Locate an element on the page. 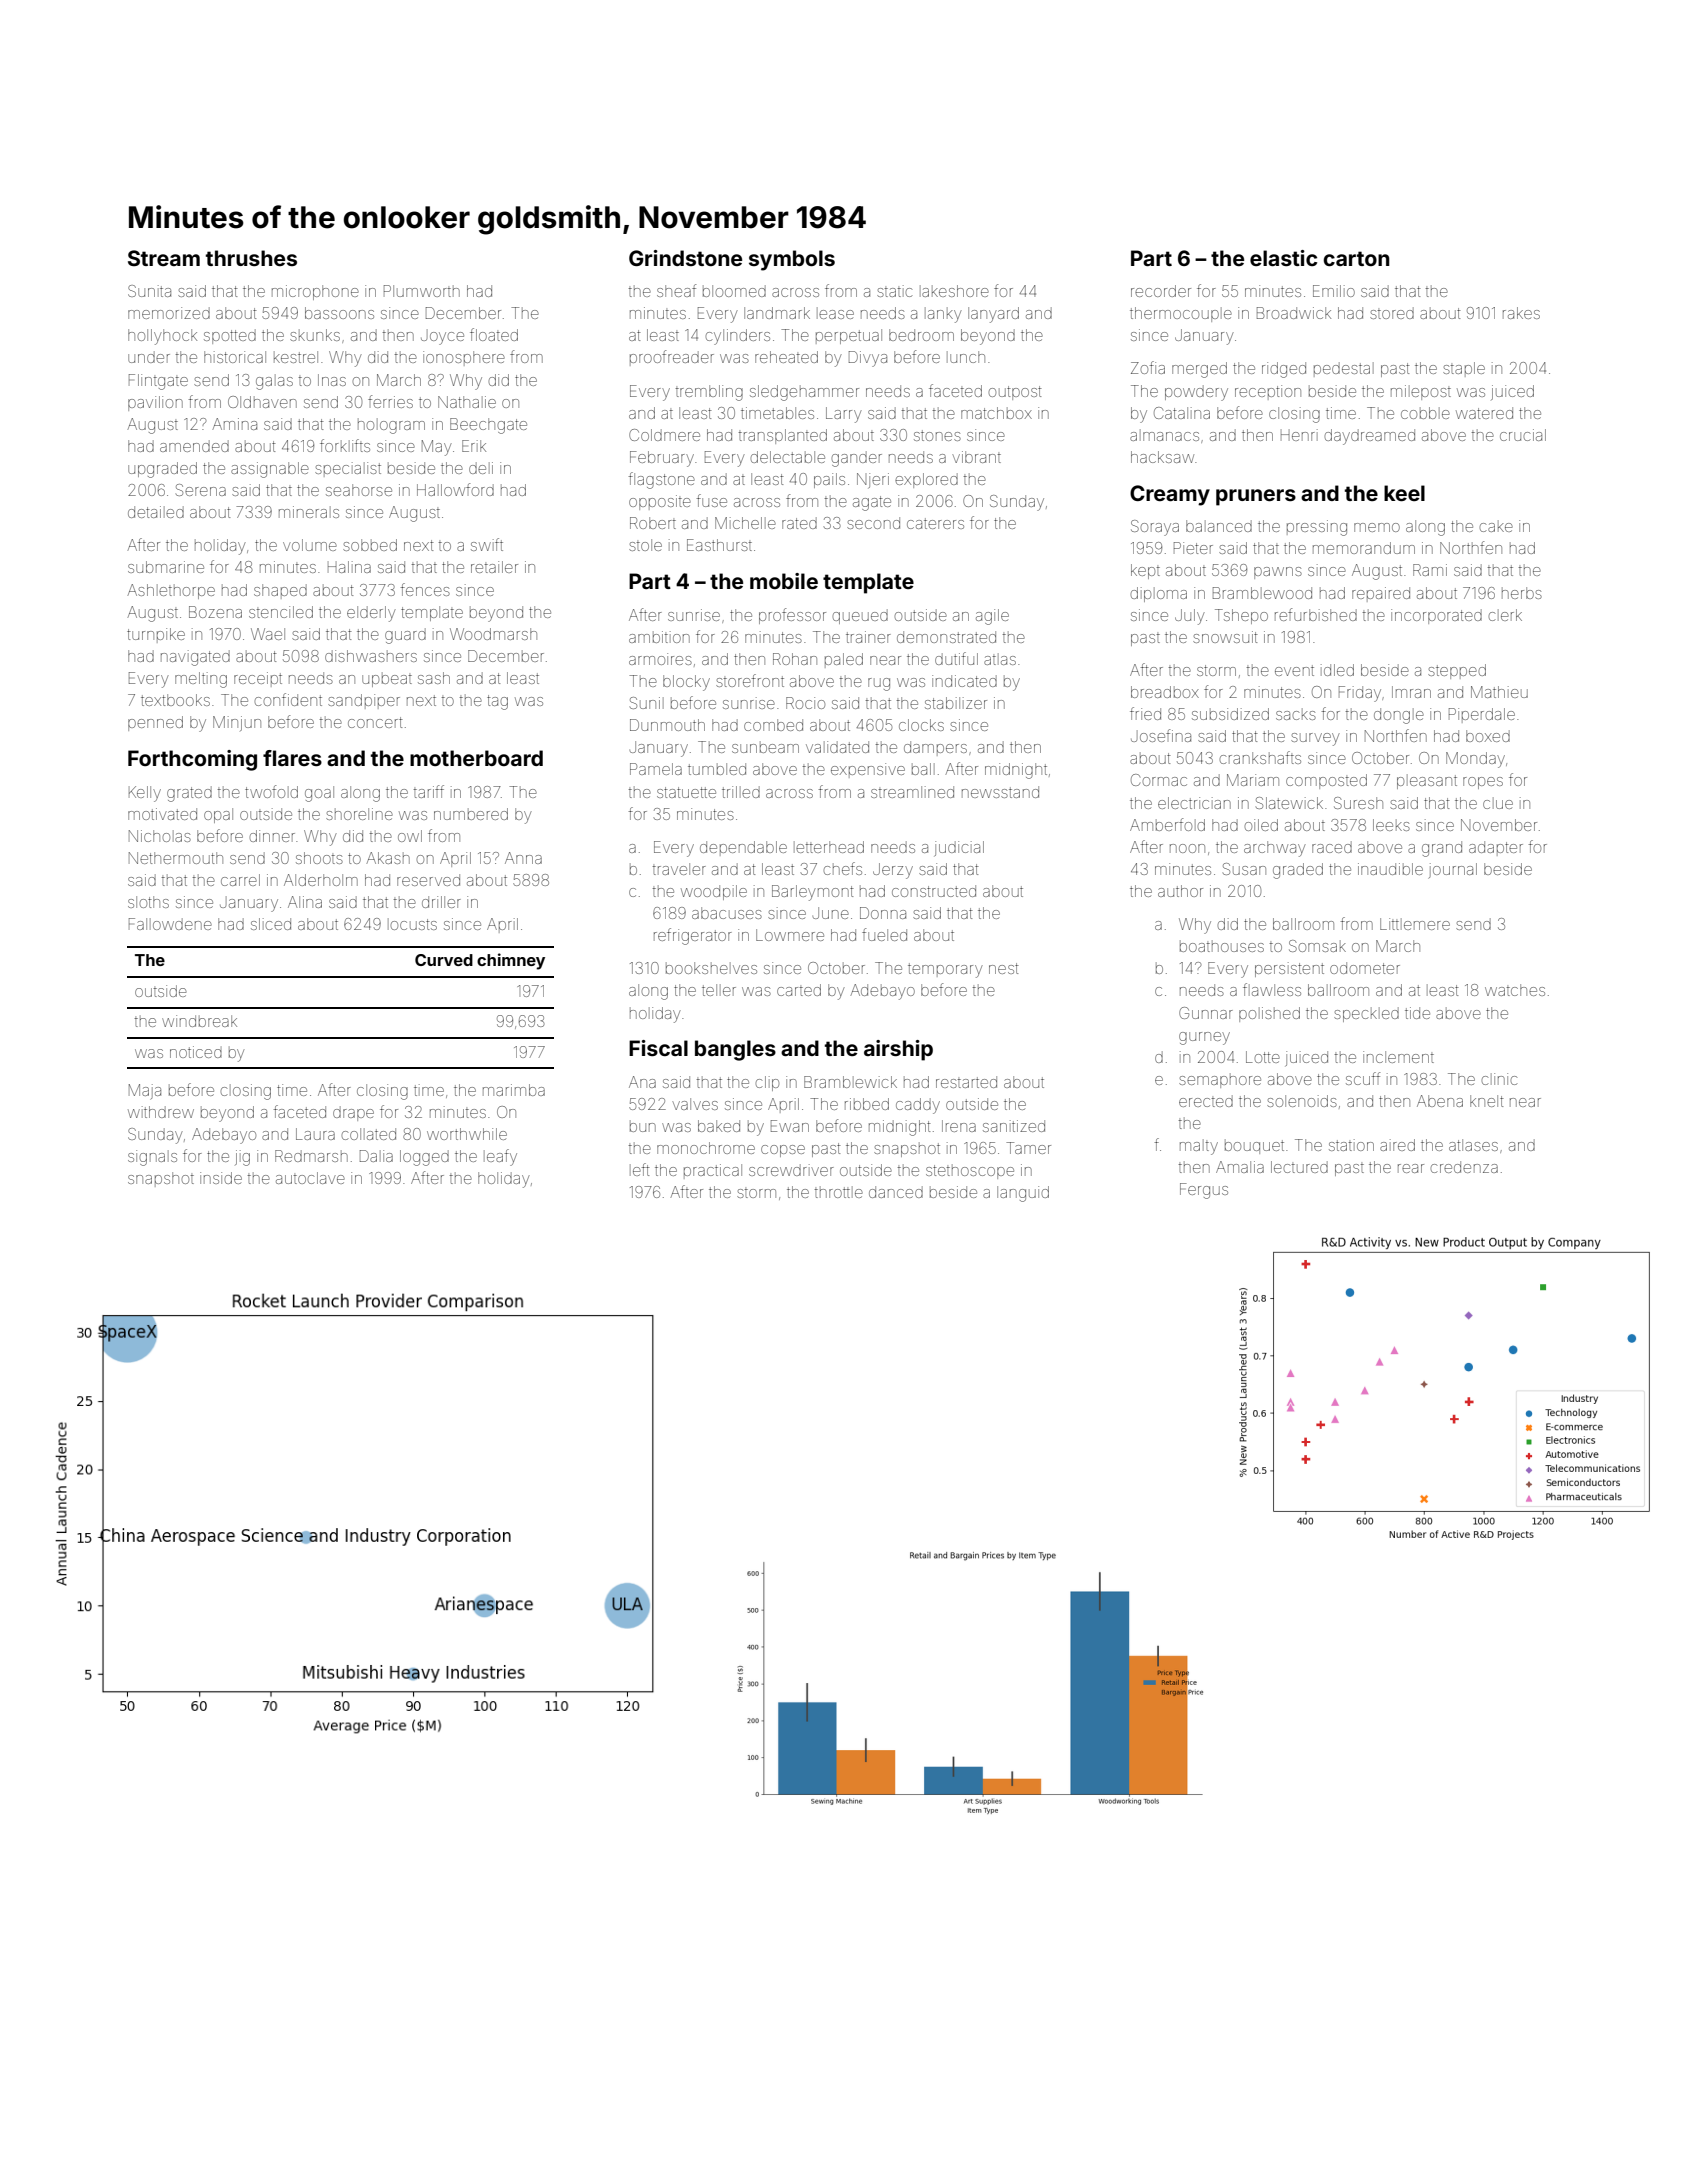  autoclave is located at coordinates (310, 1178).
